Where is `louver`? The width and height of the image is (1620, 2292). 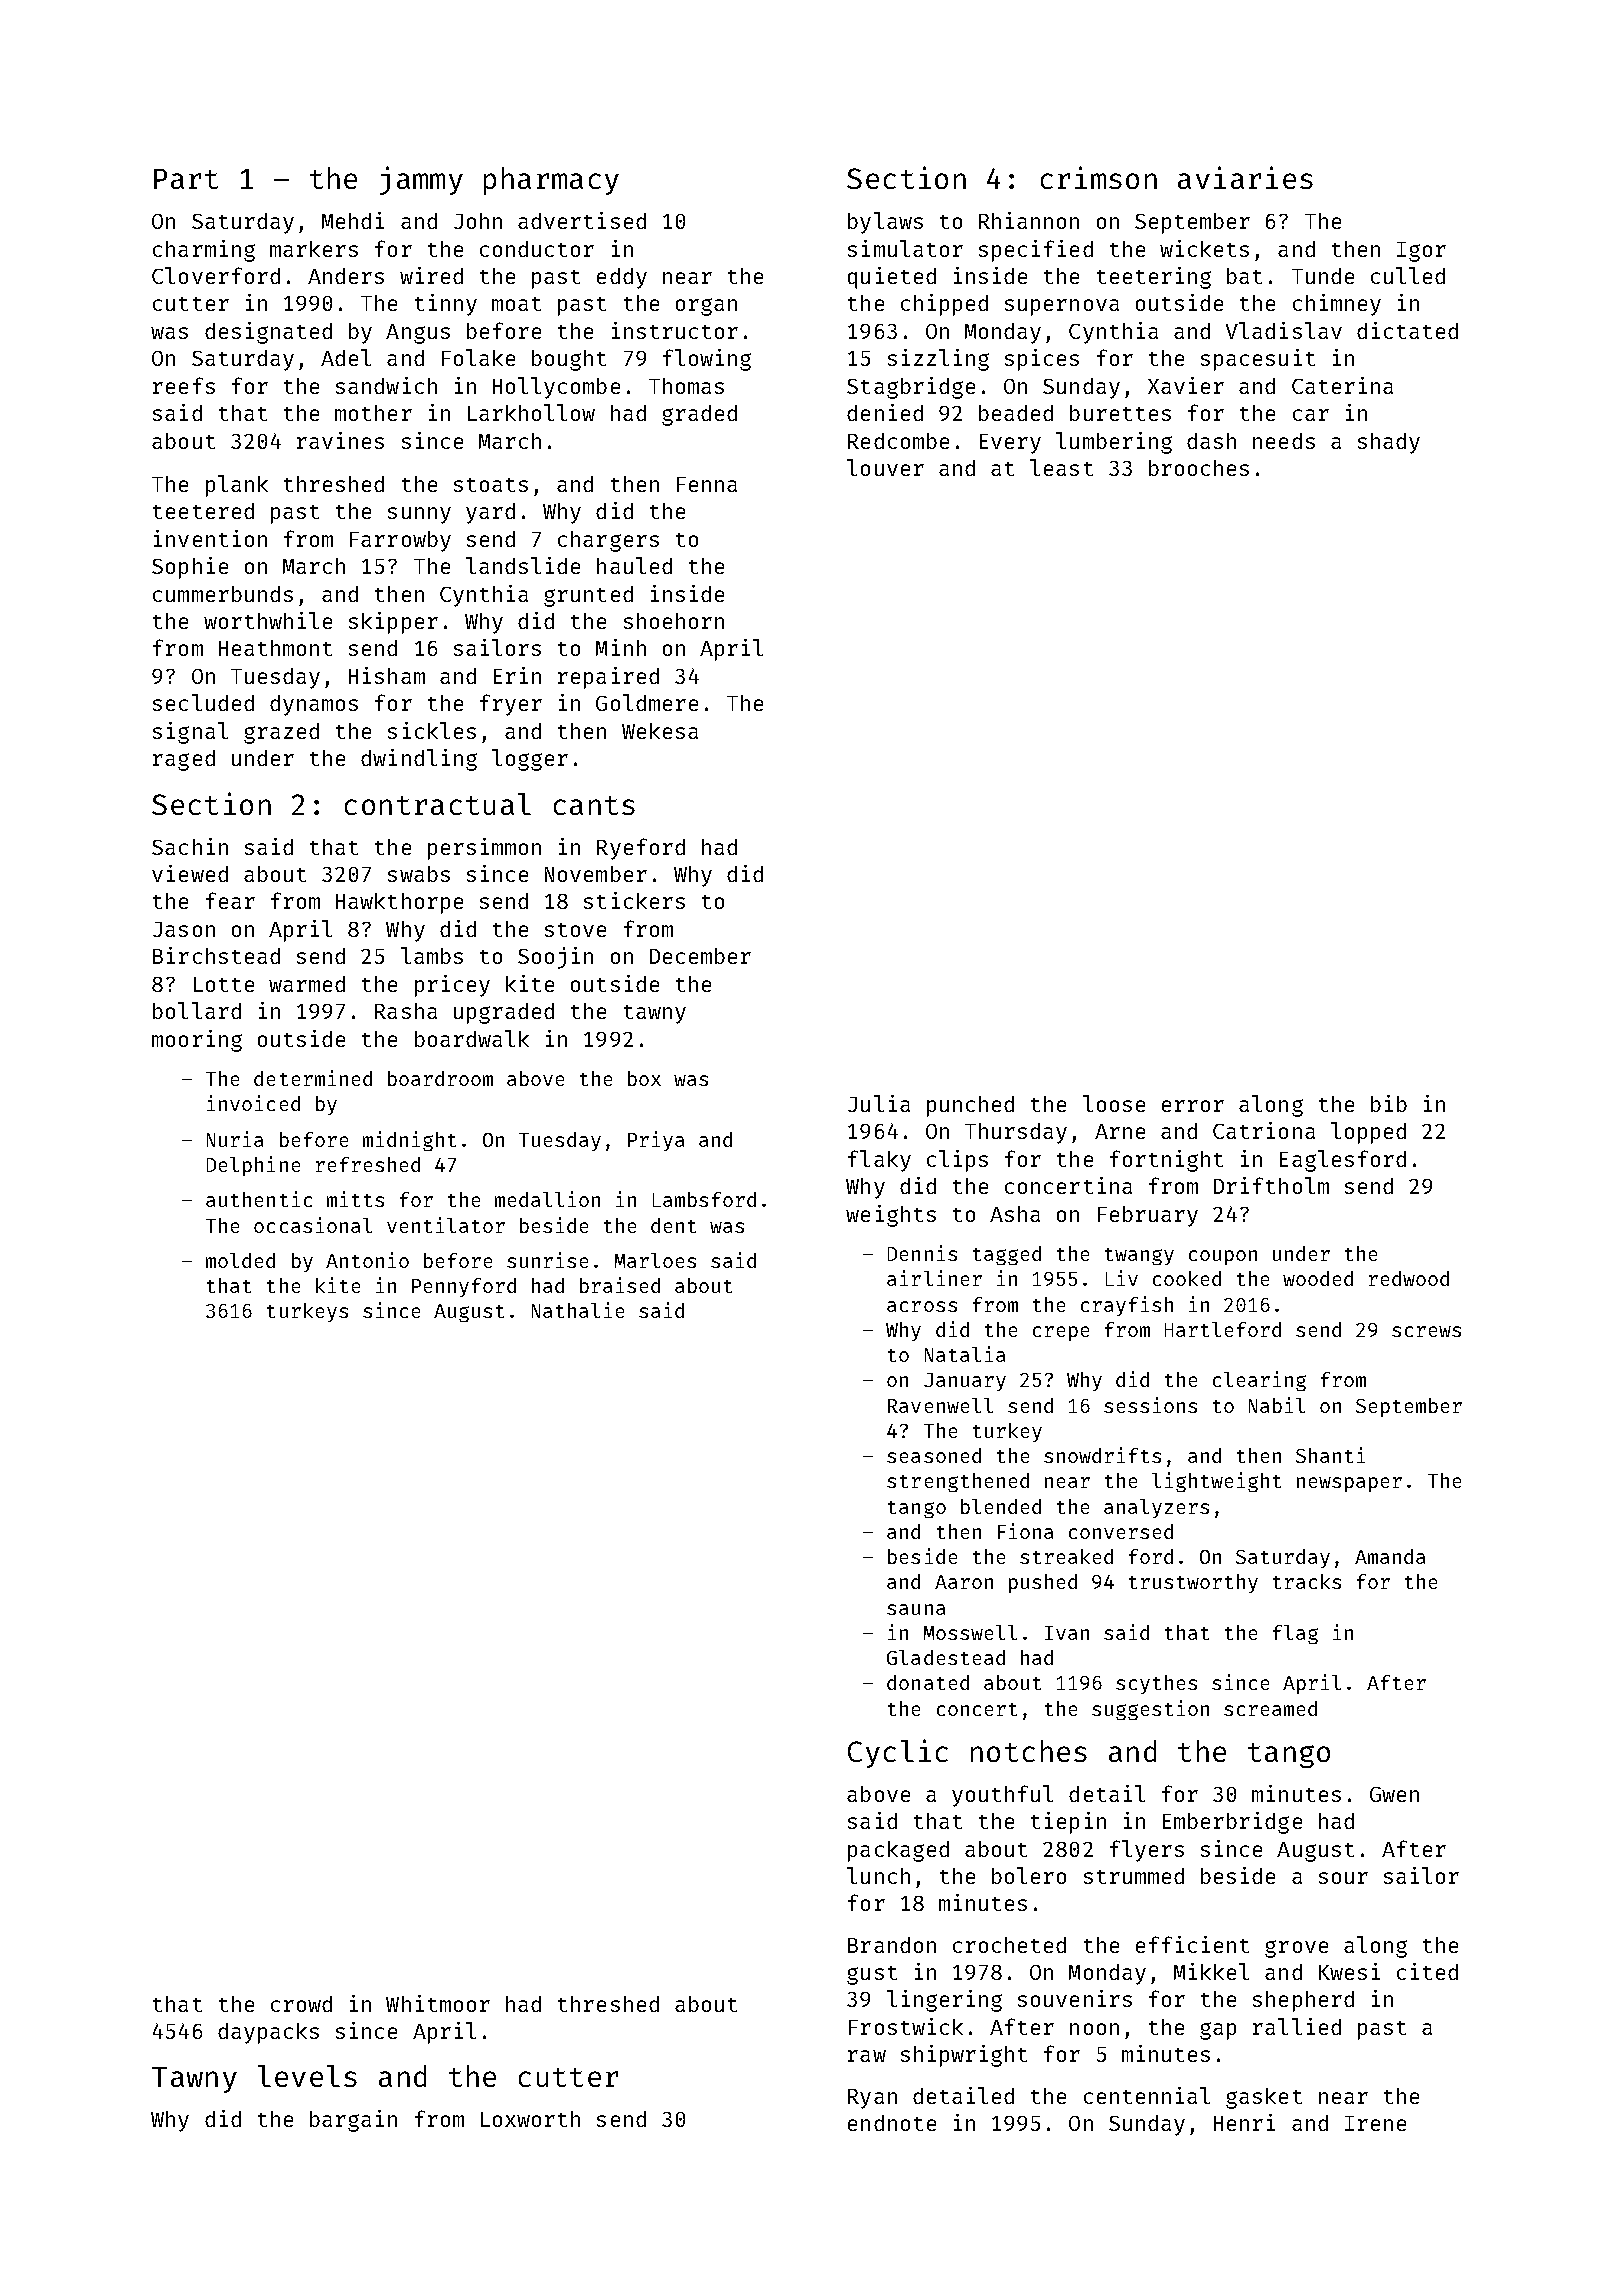
louver is located at coordinates (885, 467).
